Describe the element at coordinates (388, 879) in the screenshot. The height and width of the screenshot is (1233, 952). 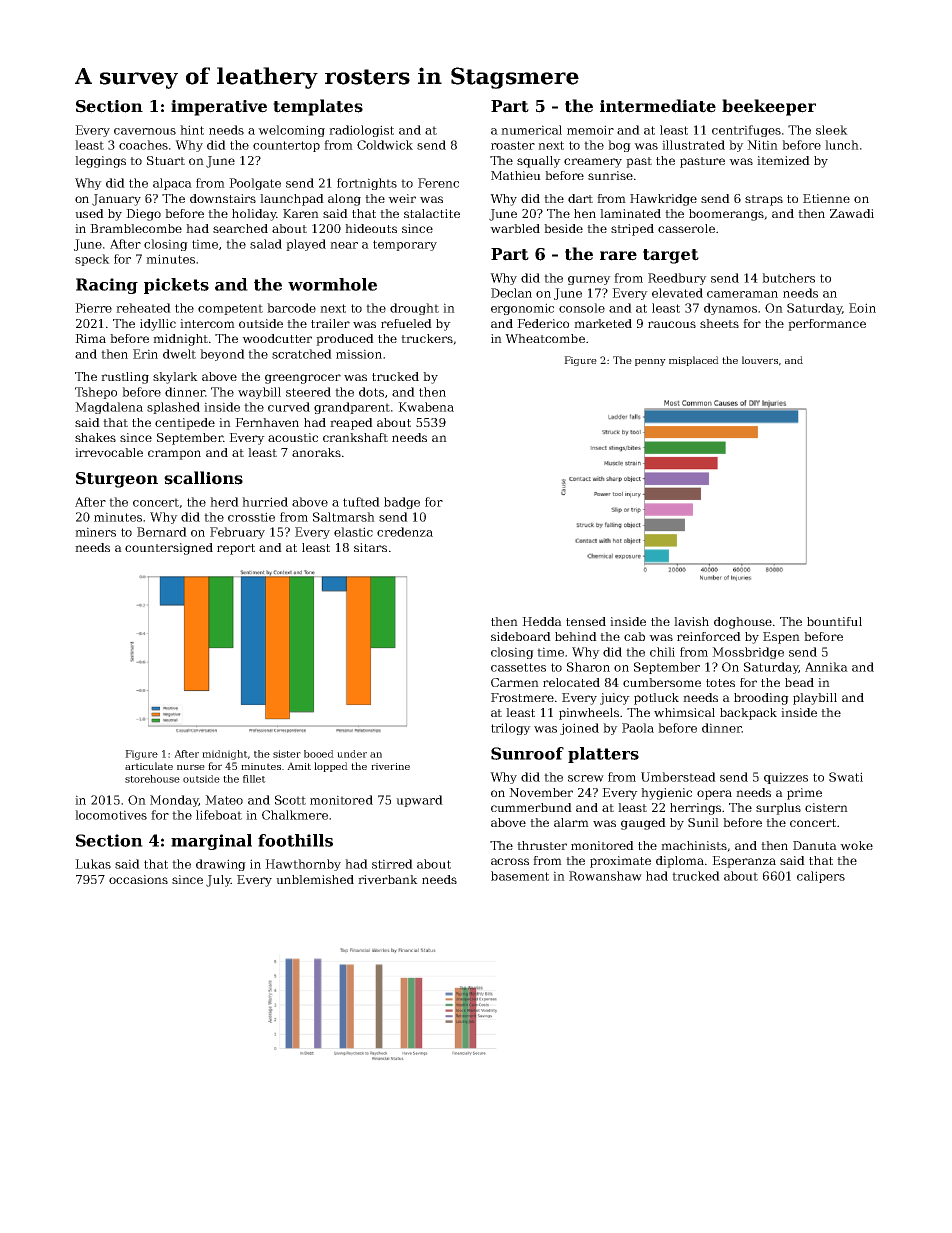
I see `riverbank` at that location.
